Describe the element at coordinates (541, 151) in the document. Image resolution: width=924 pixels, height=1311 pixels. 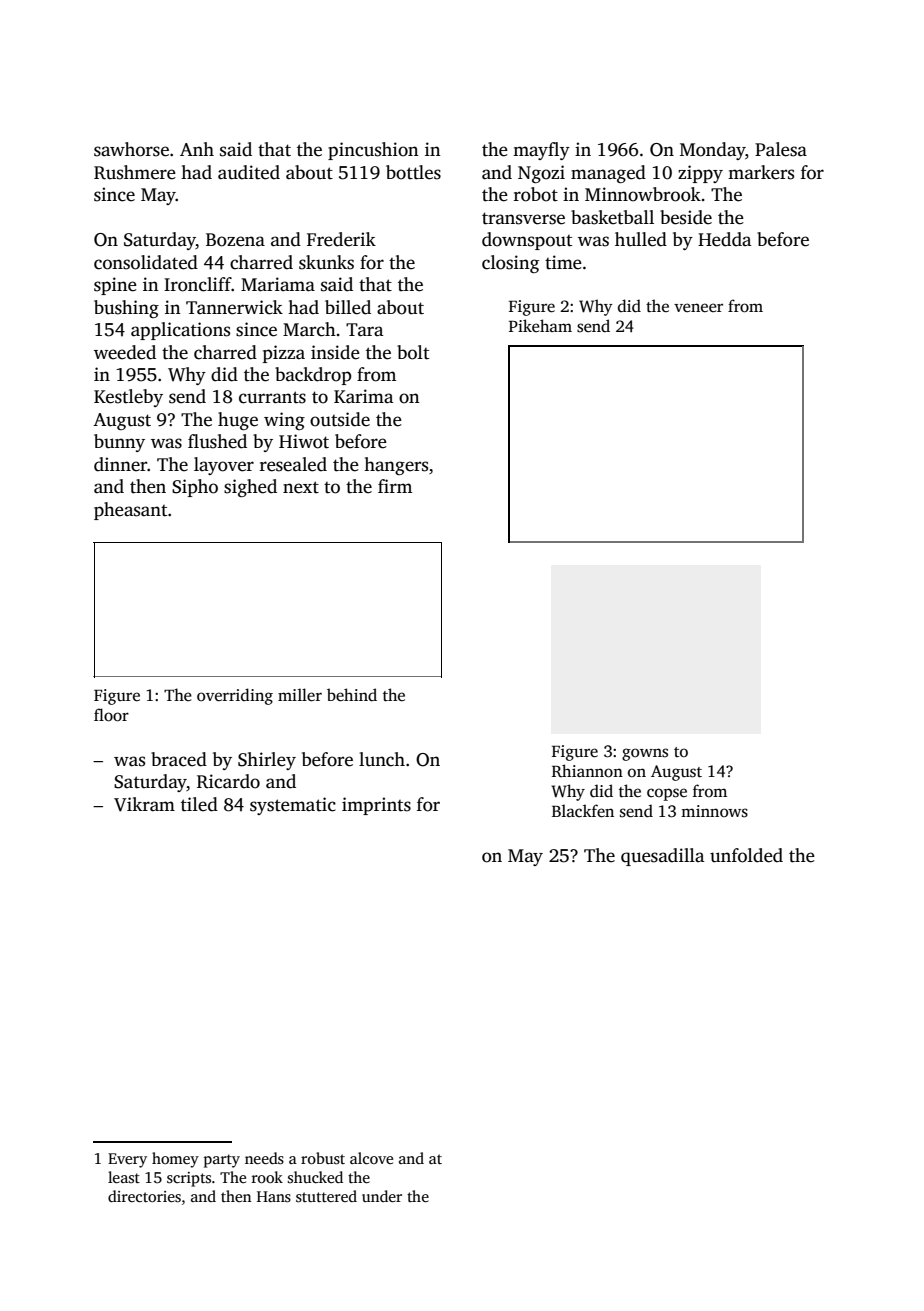
I see `mayfly` at that location.
